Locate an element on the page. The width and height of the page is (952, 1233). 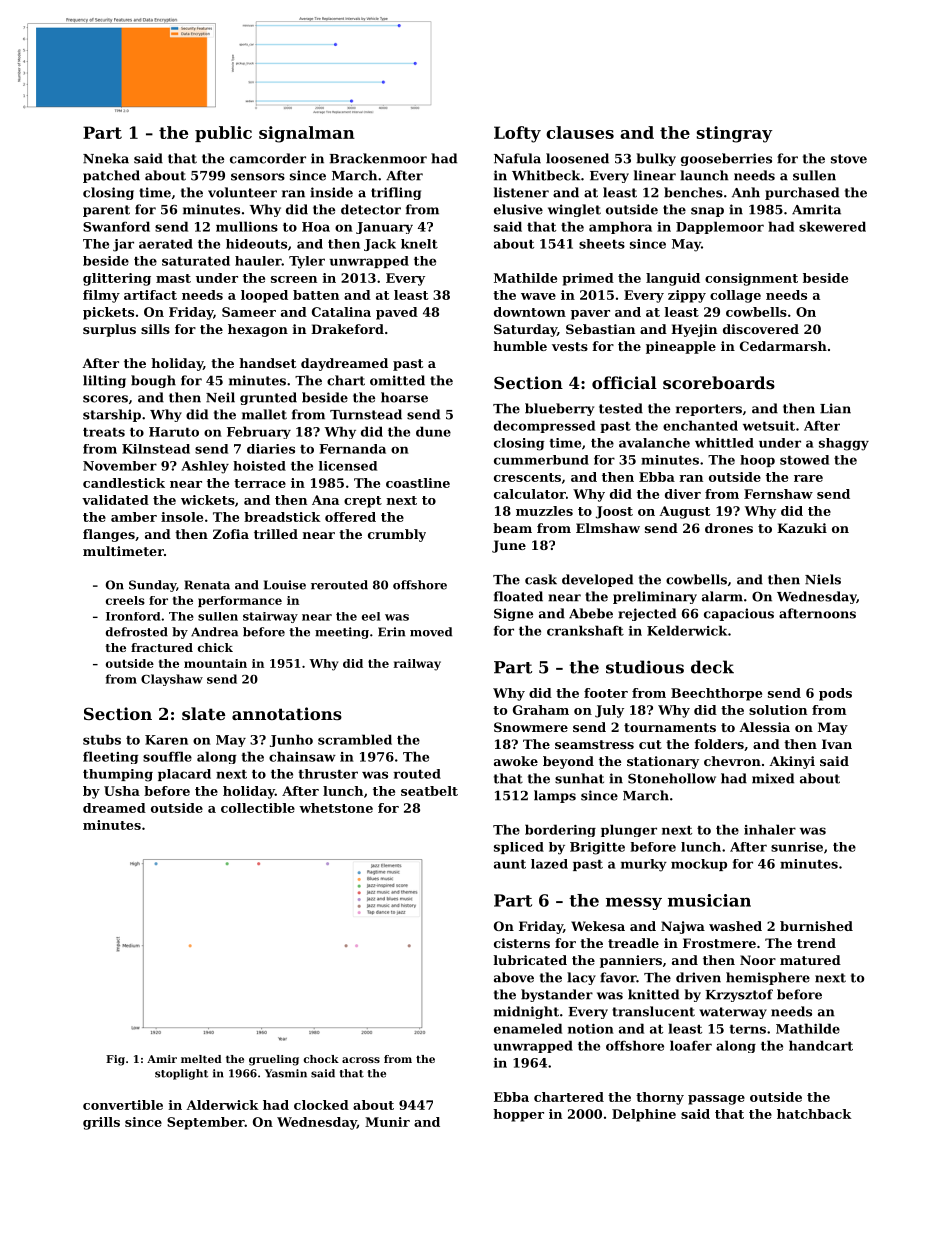
clauses is located at coordinates (580, 132).
